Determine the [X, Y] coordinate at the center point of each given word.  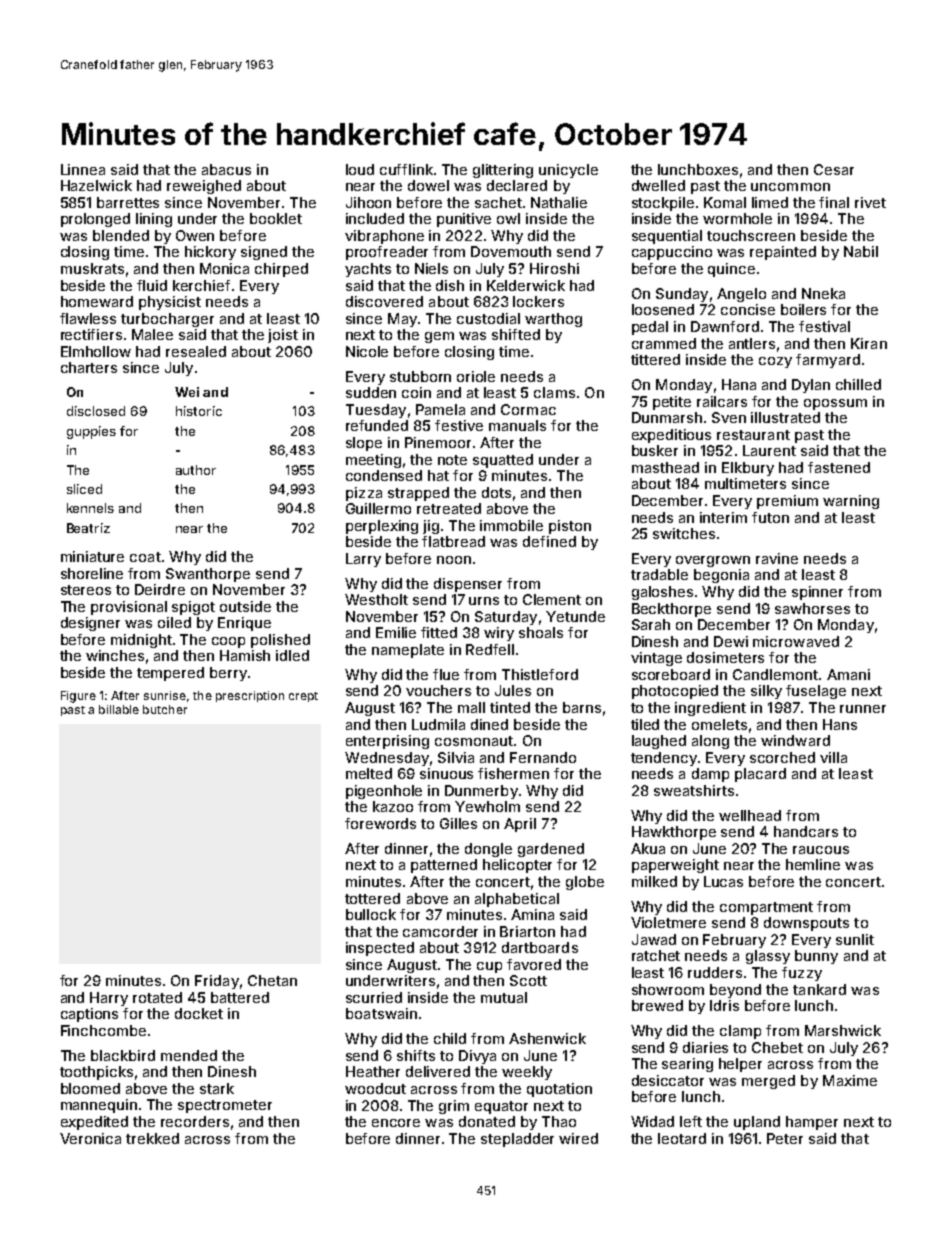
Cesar [834, 169]
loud [360, 169]
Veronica [90, 1138]
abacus [226, 169]
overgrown [713, 561]
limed [770, 202]
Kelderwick [526, 285]
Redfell [490, 649]
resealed [196, 351]
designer [90, 624]
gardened [551, 850]
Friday [217, 982]
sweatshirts [694, 790]
